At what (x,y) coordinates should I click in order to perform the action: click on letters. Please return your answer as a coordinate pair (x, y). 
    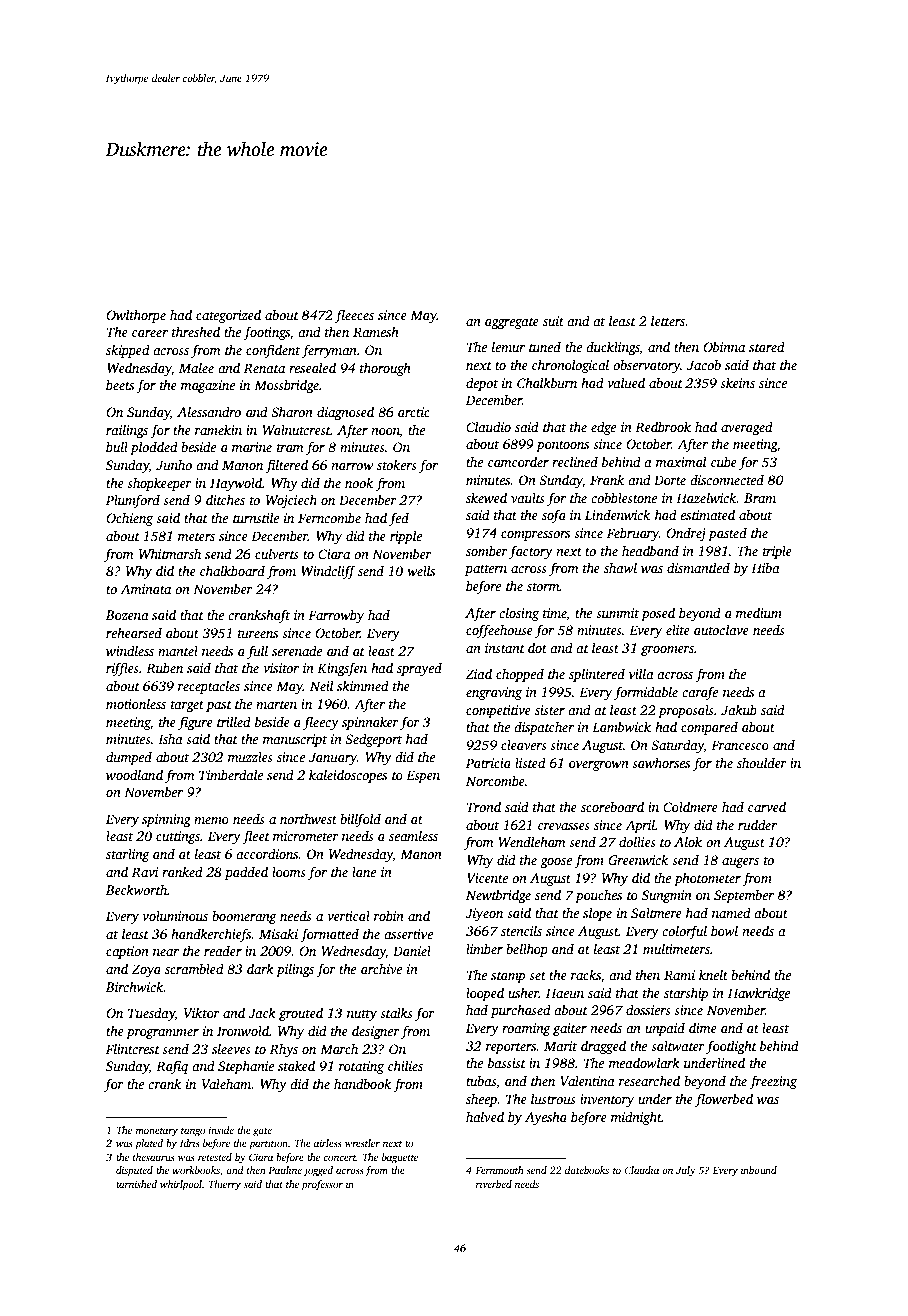
    Looking at the image, I should click on (668, 320).
